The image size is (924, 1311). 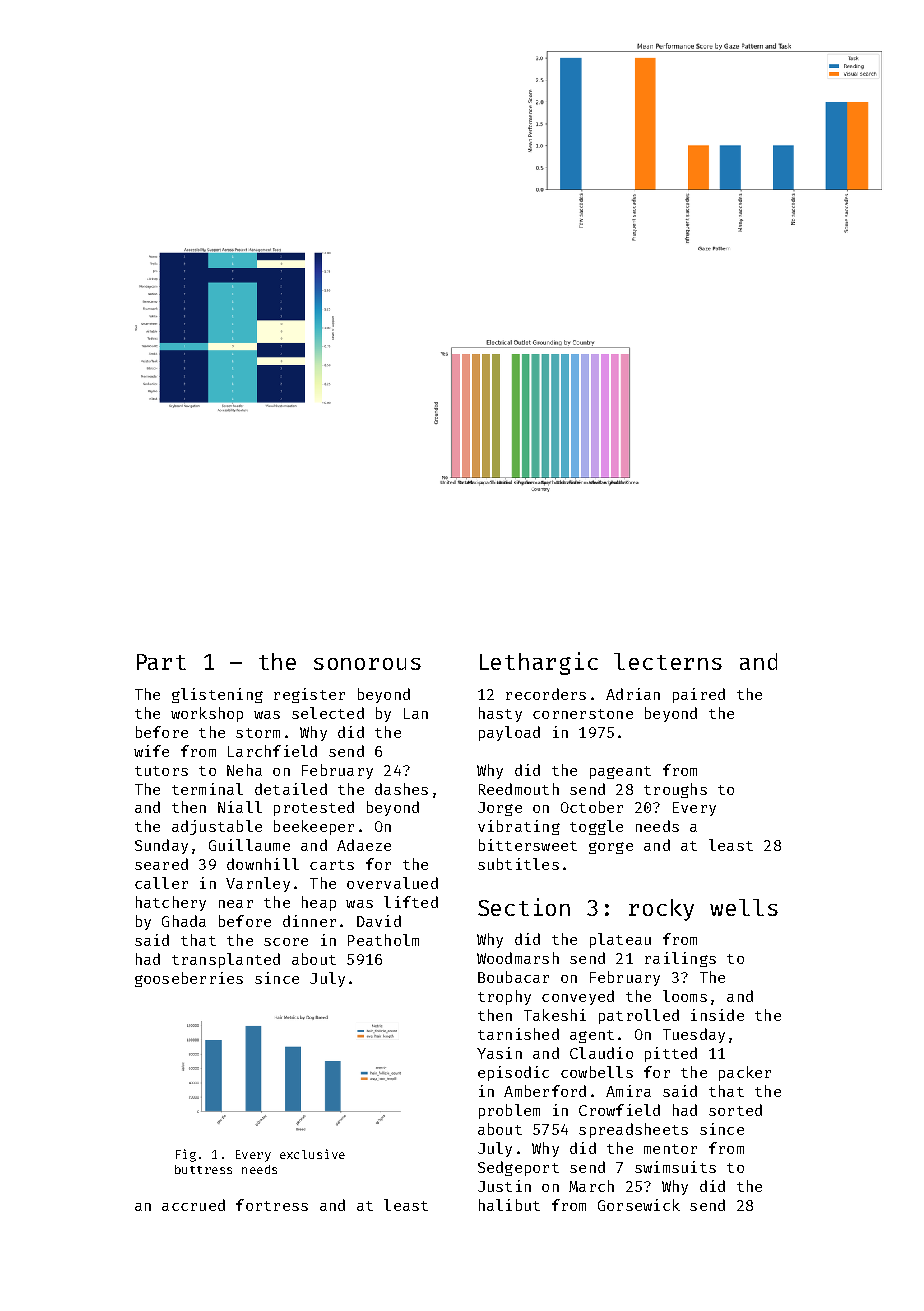 What do you see at coordinates (203, 1169) in the page?
I see `buttress` at bounding box center [203, 1169].
